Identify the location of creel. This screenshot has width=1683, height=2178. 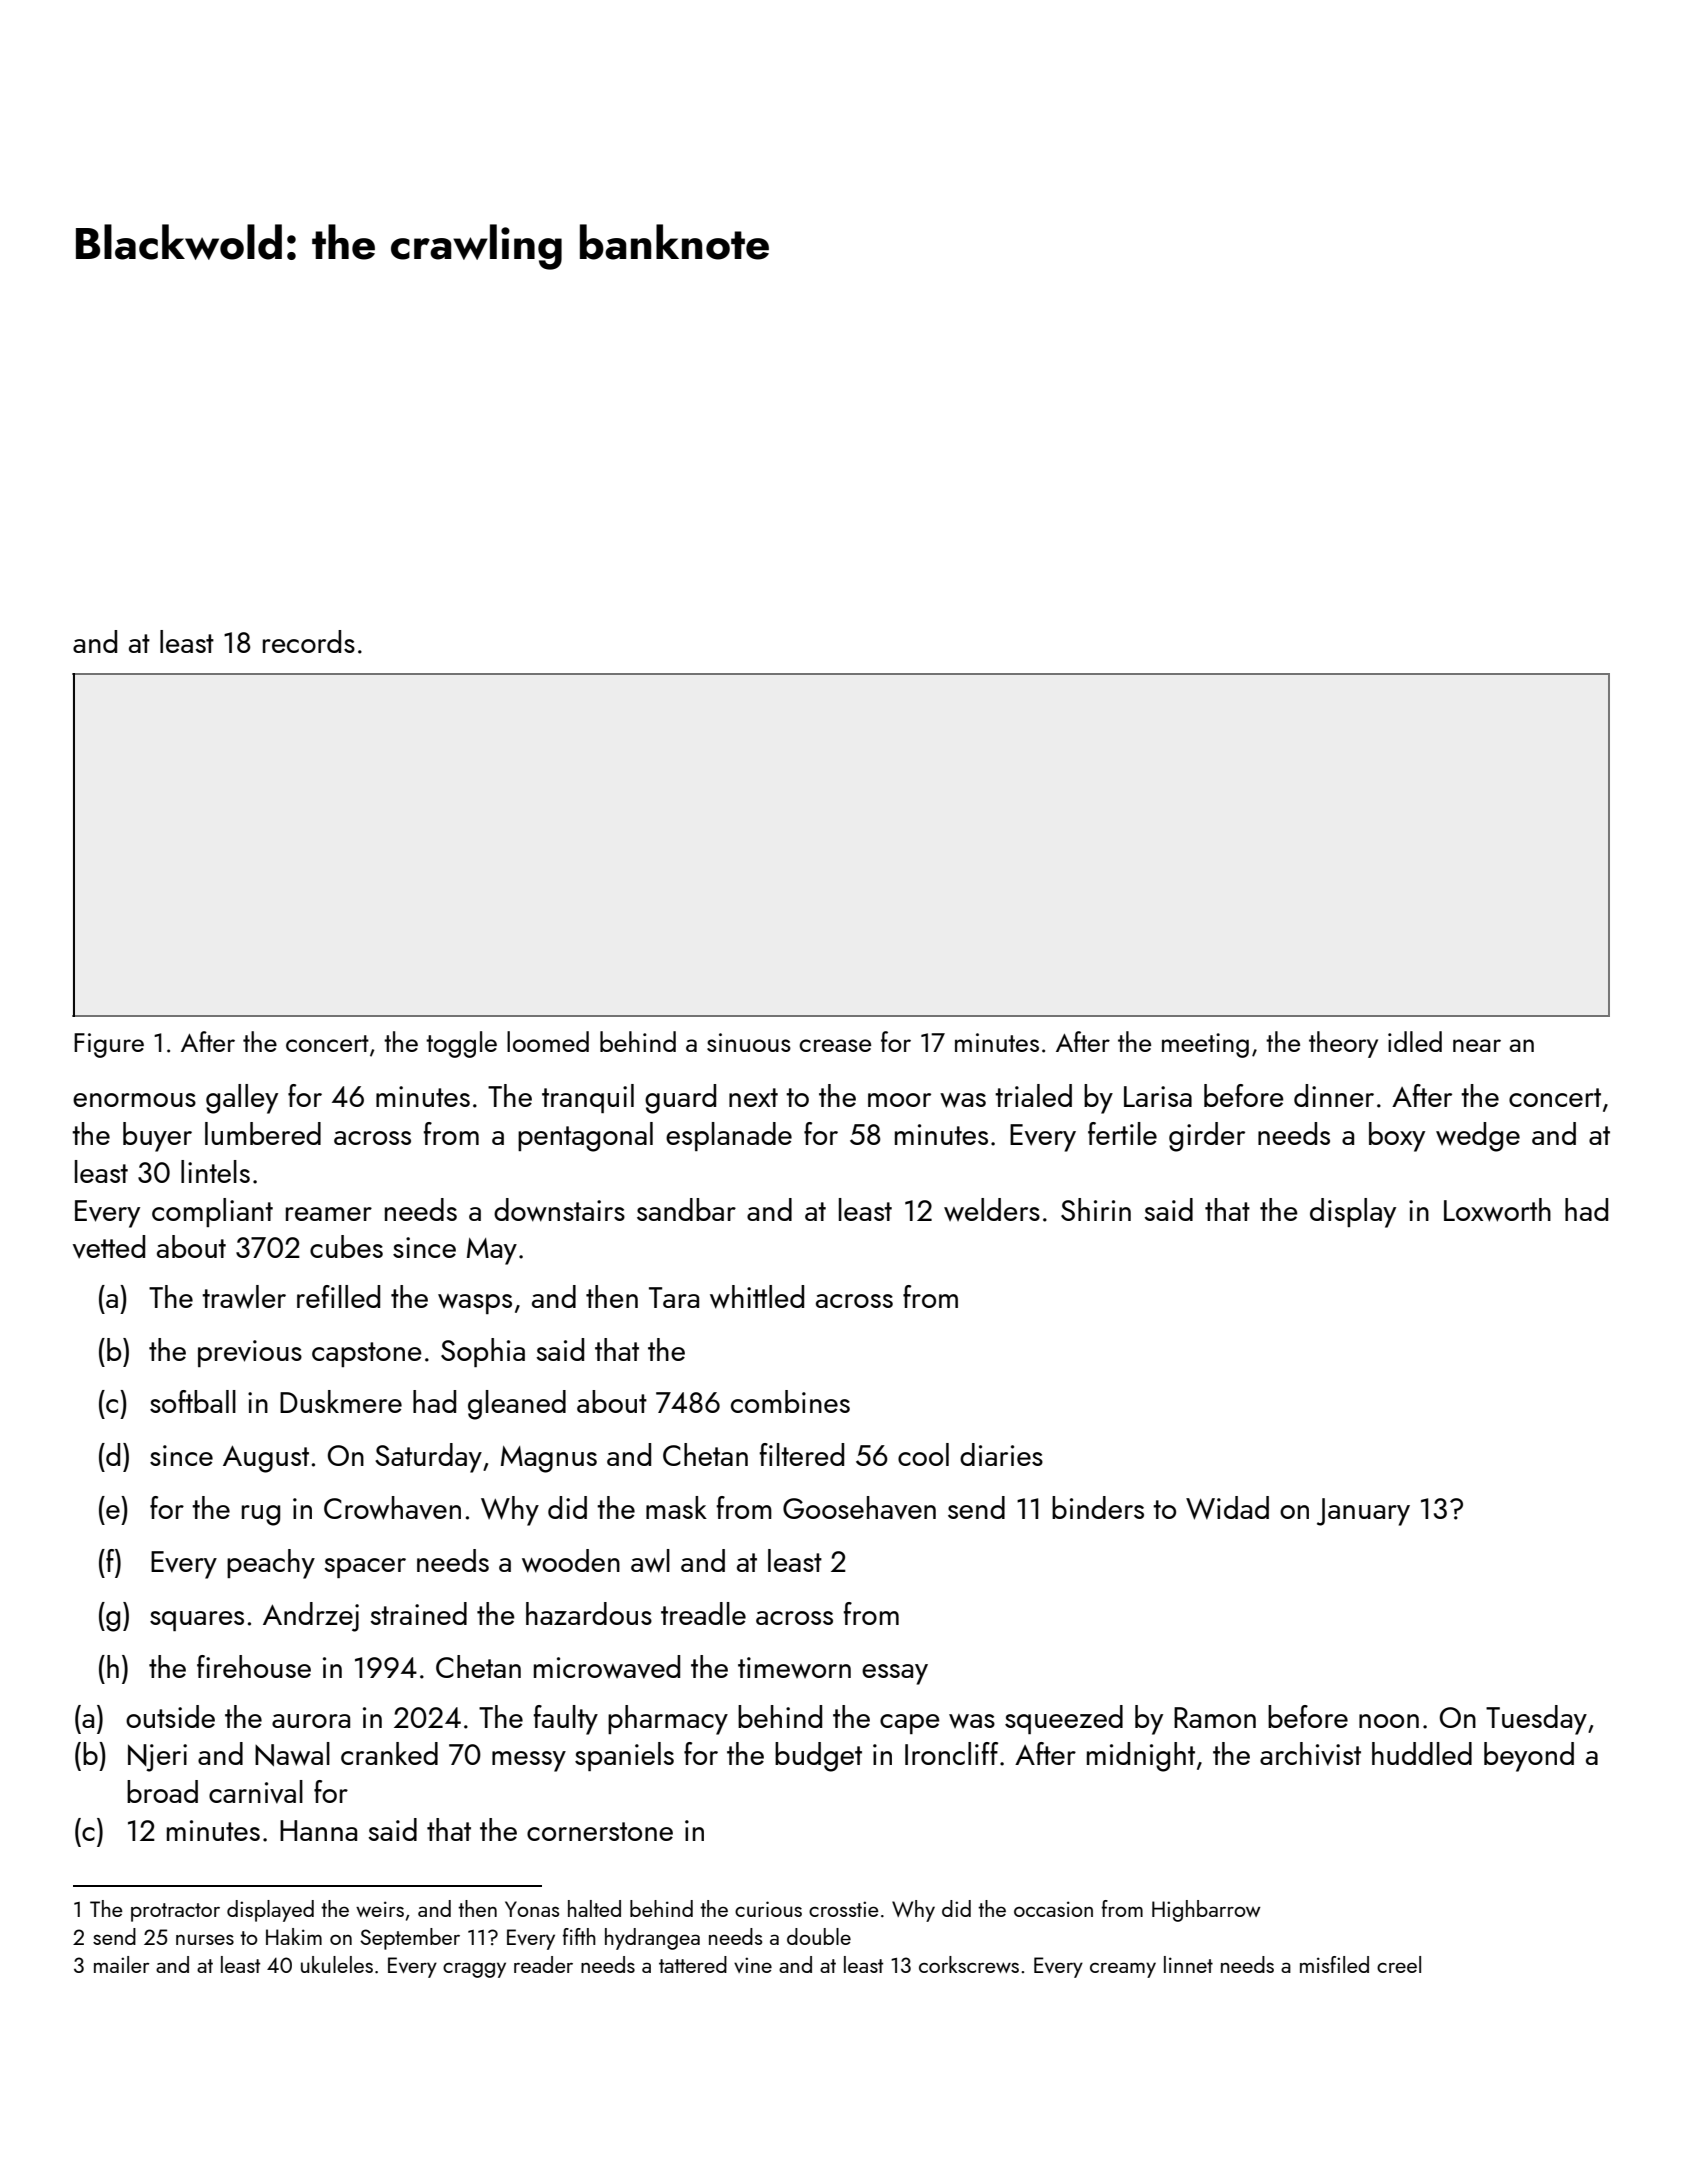
(1399, 1964).
